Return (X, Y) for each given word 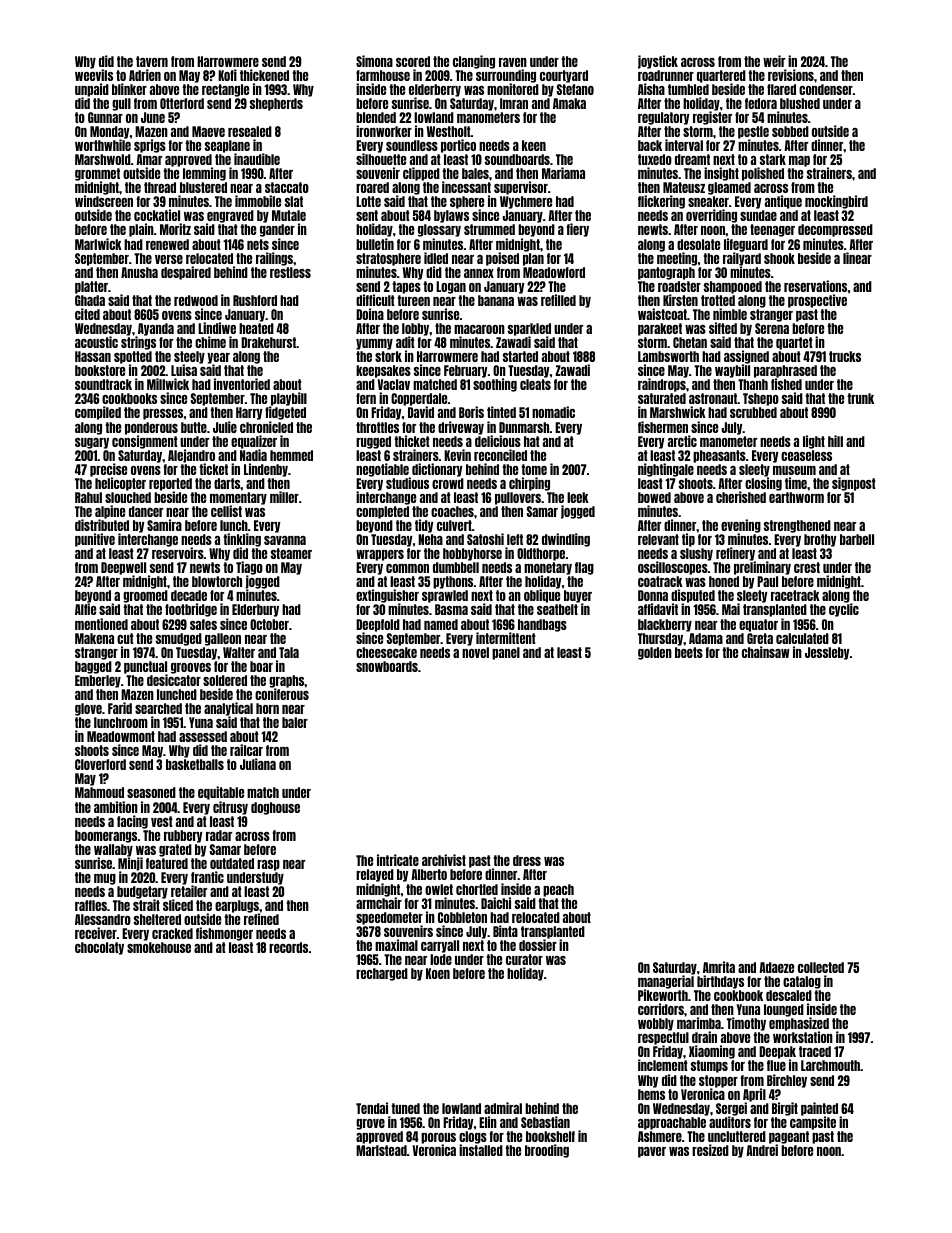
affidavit (658, 609)
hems (651, 1094)
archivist (444, 860)
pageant (789, 1137)
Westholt (449, 131)
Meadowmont (121, 736)
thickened (264, 75)
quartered (721, 76)
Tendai (372, 1108)
